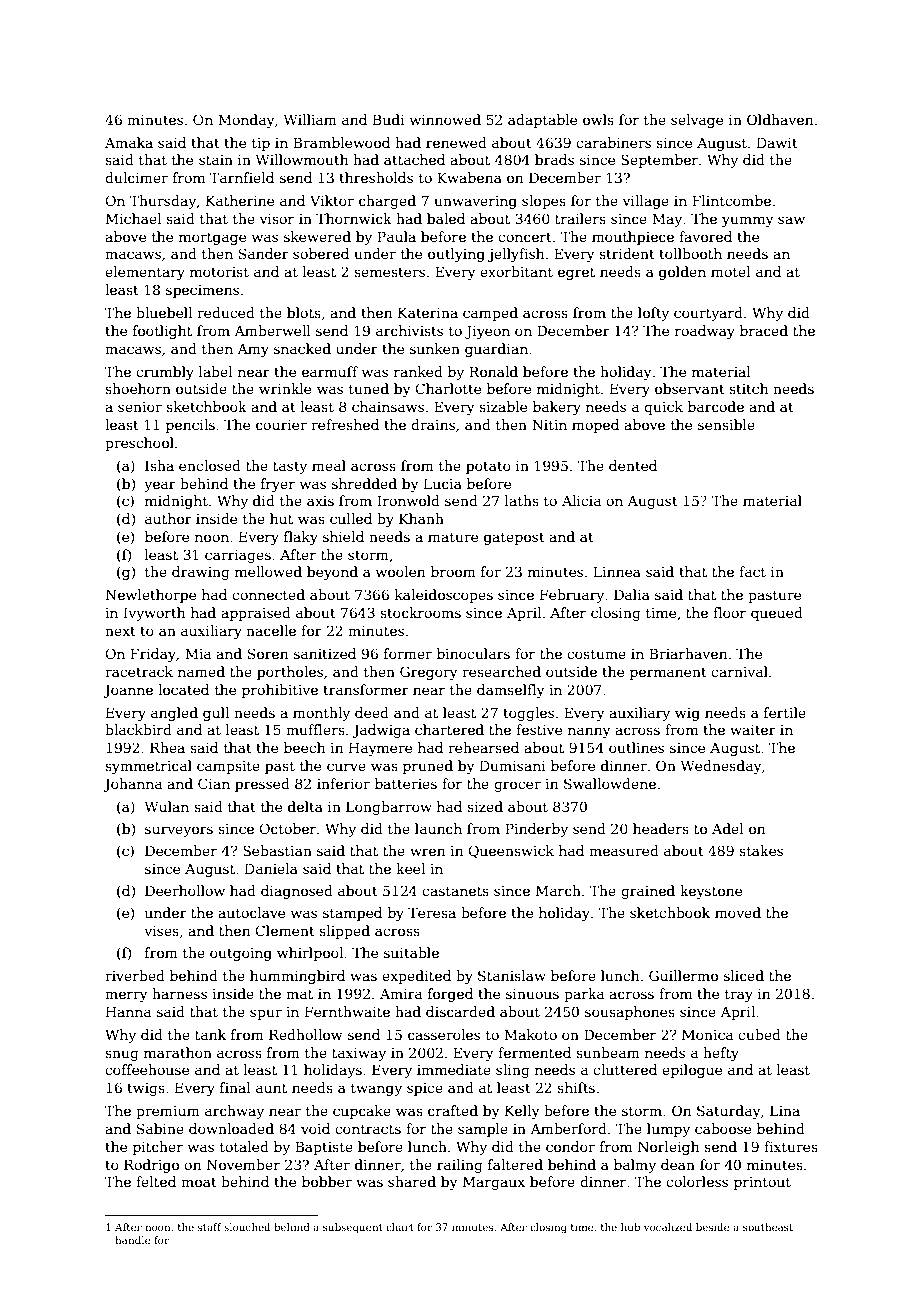 This screenshot has height=1308, width=924. What do you see at coordinates (351, 518) in the screenshot?
I see `culled` at bounding box center [351, 518].
